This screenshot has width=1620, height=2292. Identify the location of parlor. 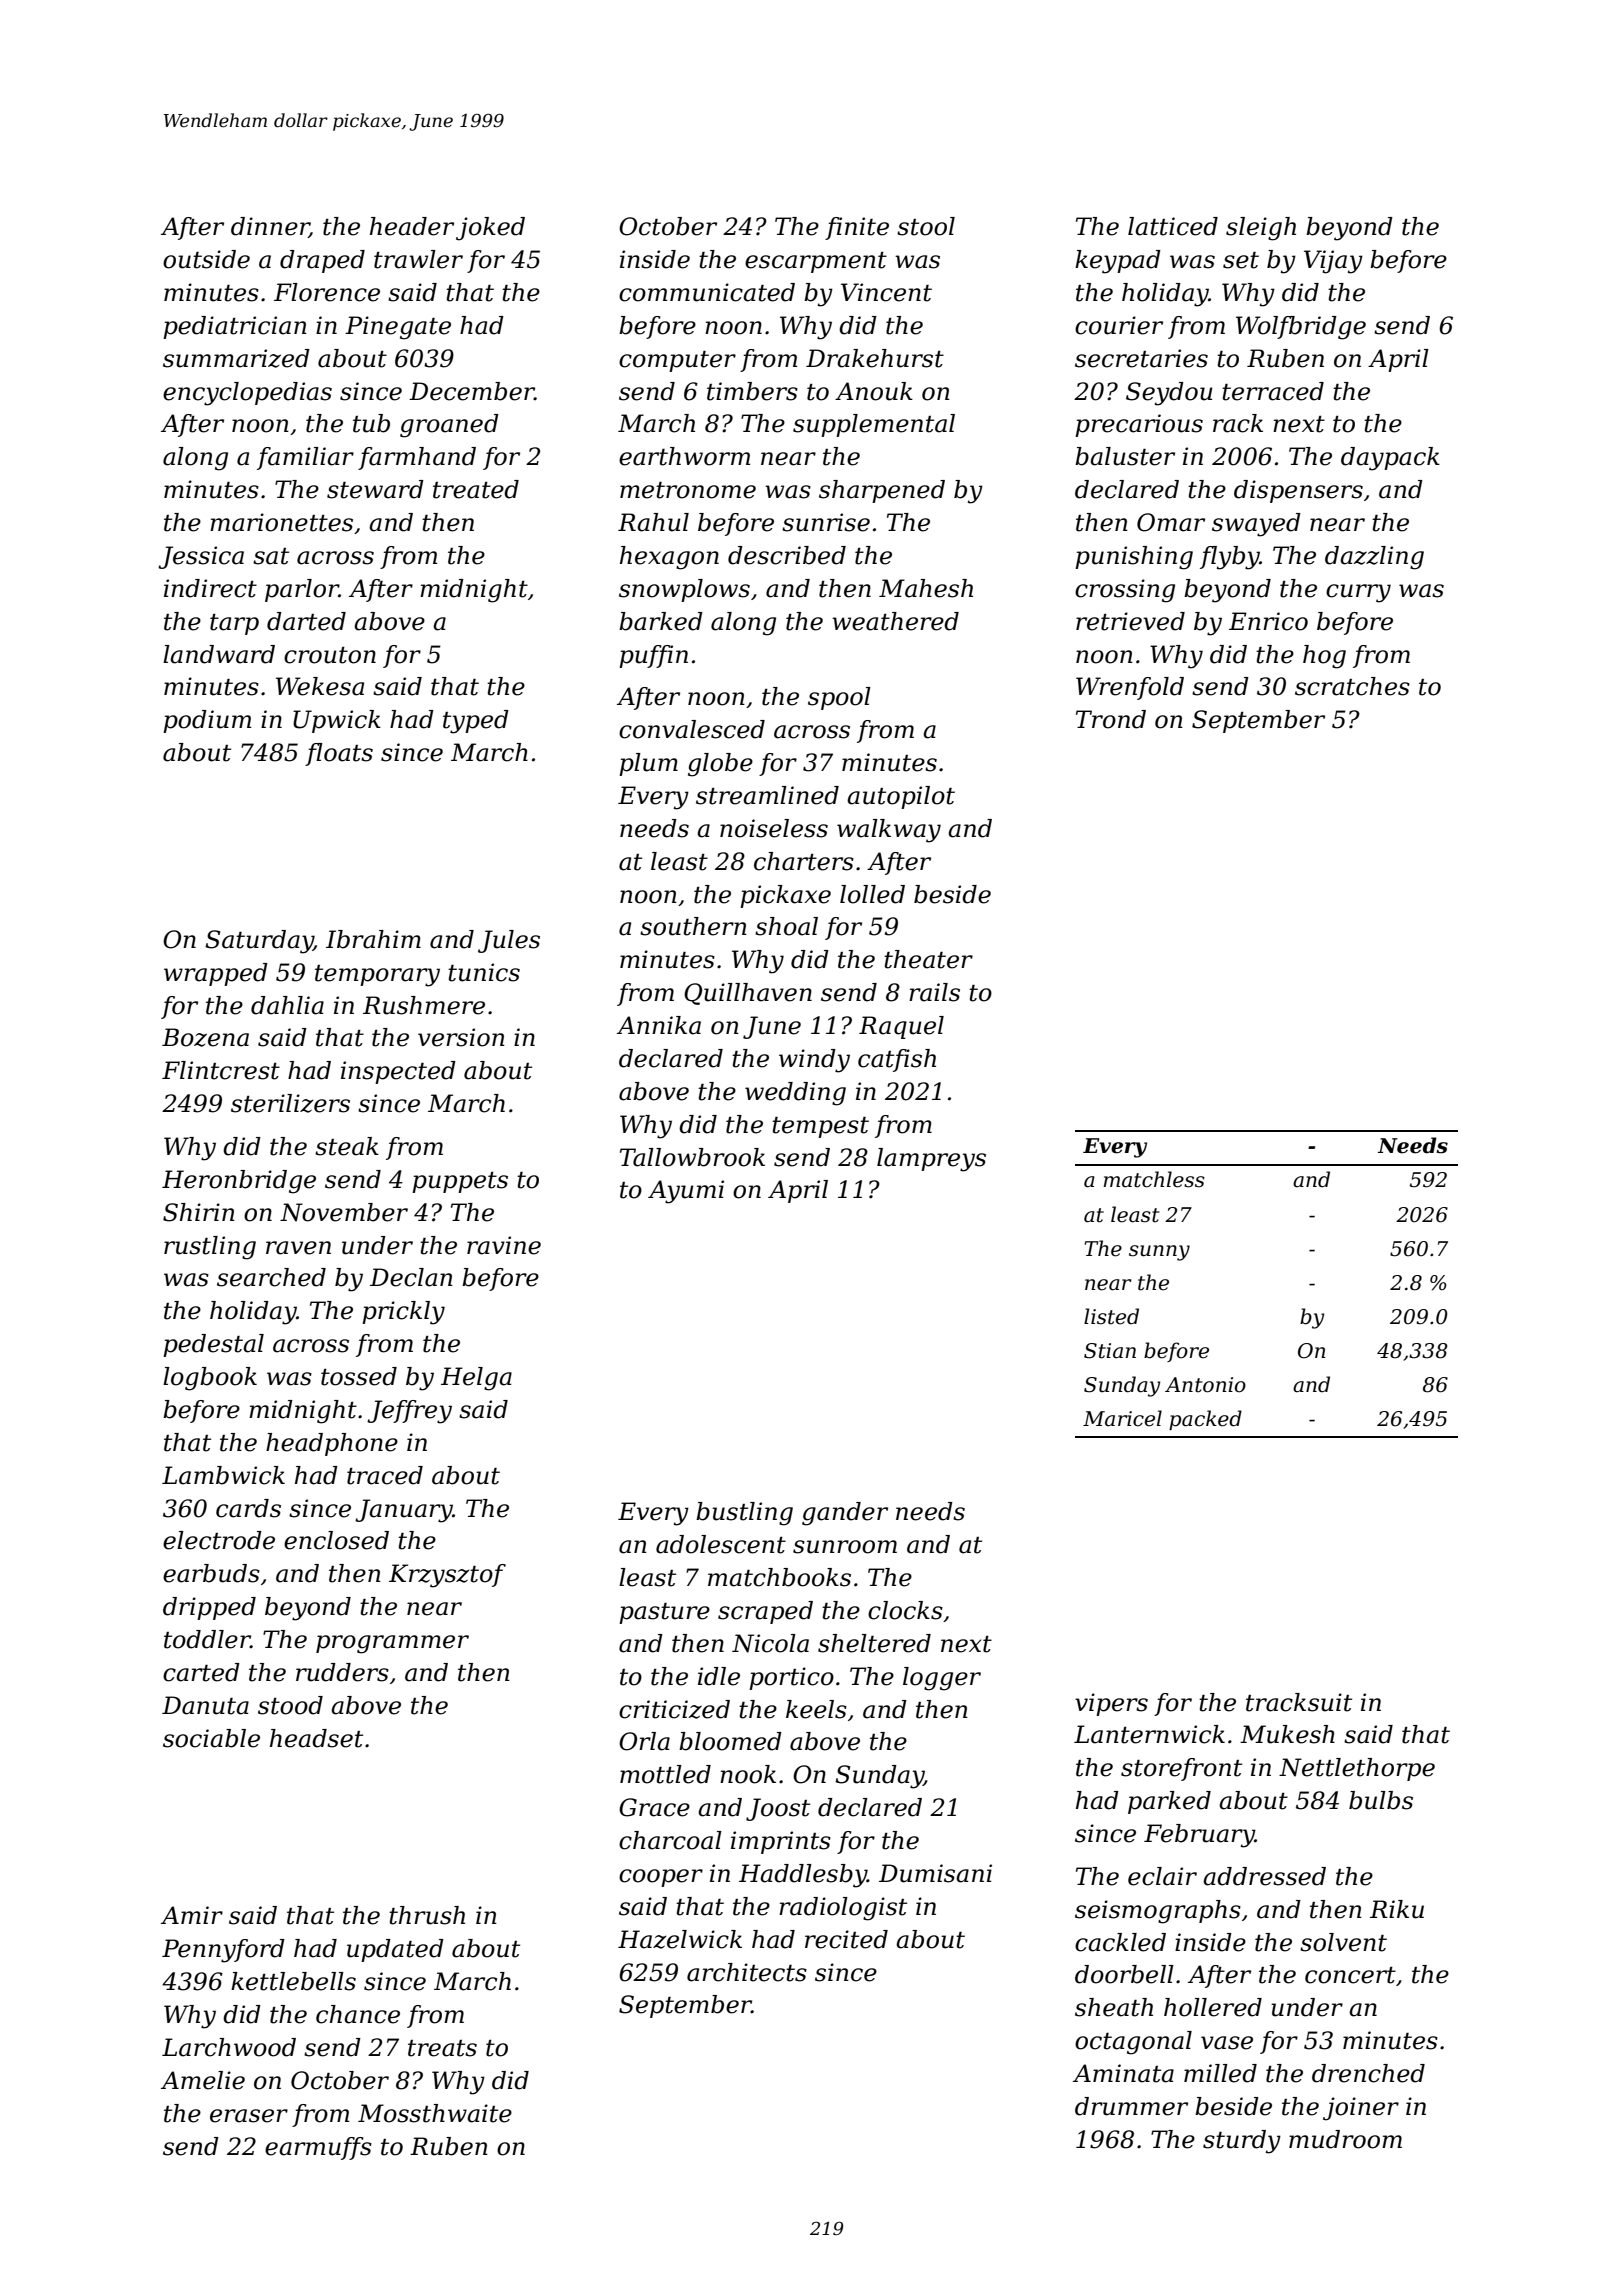
(302, 590).
